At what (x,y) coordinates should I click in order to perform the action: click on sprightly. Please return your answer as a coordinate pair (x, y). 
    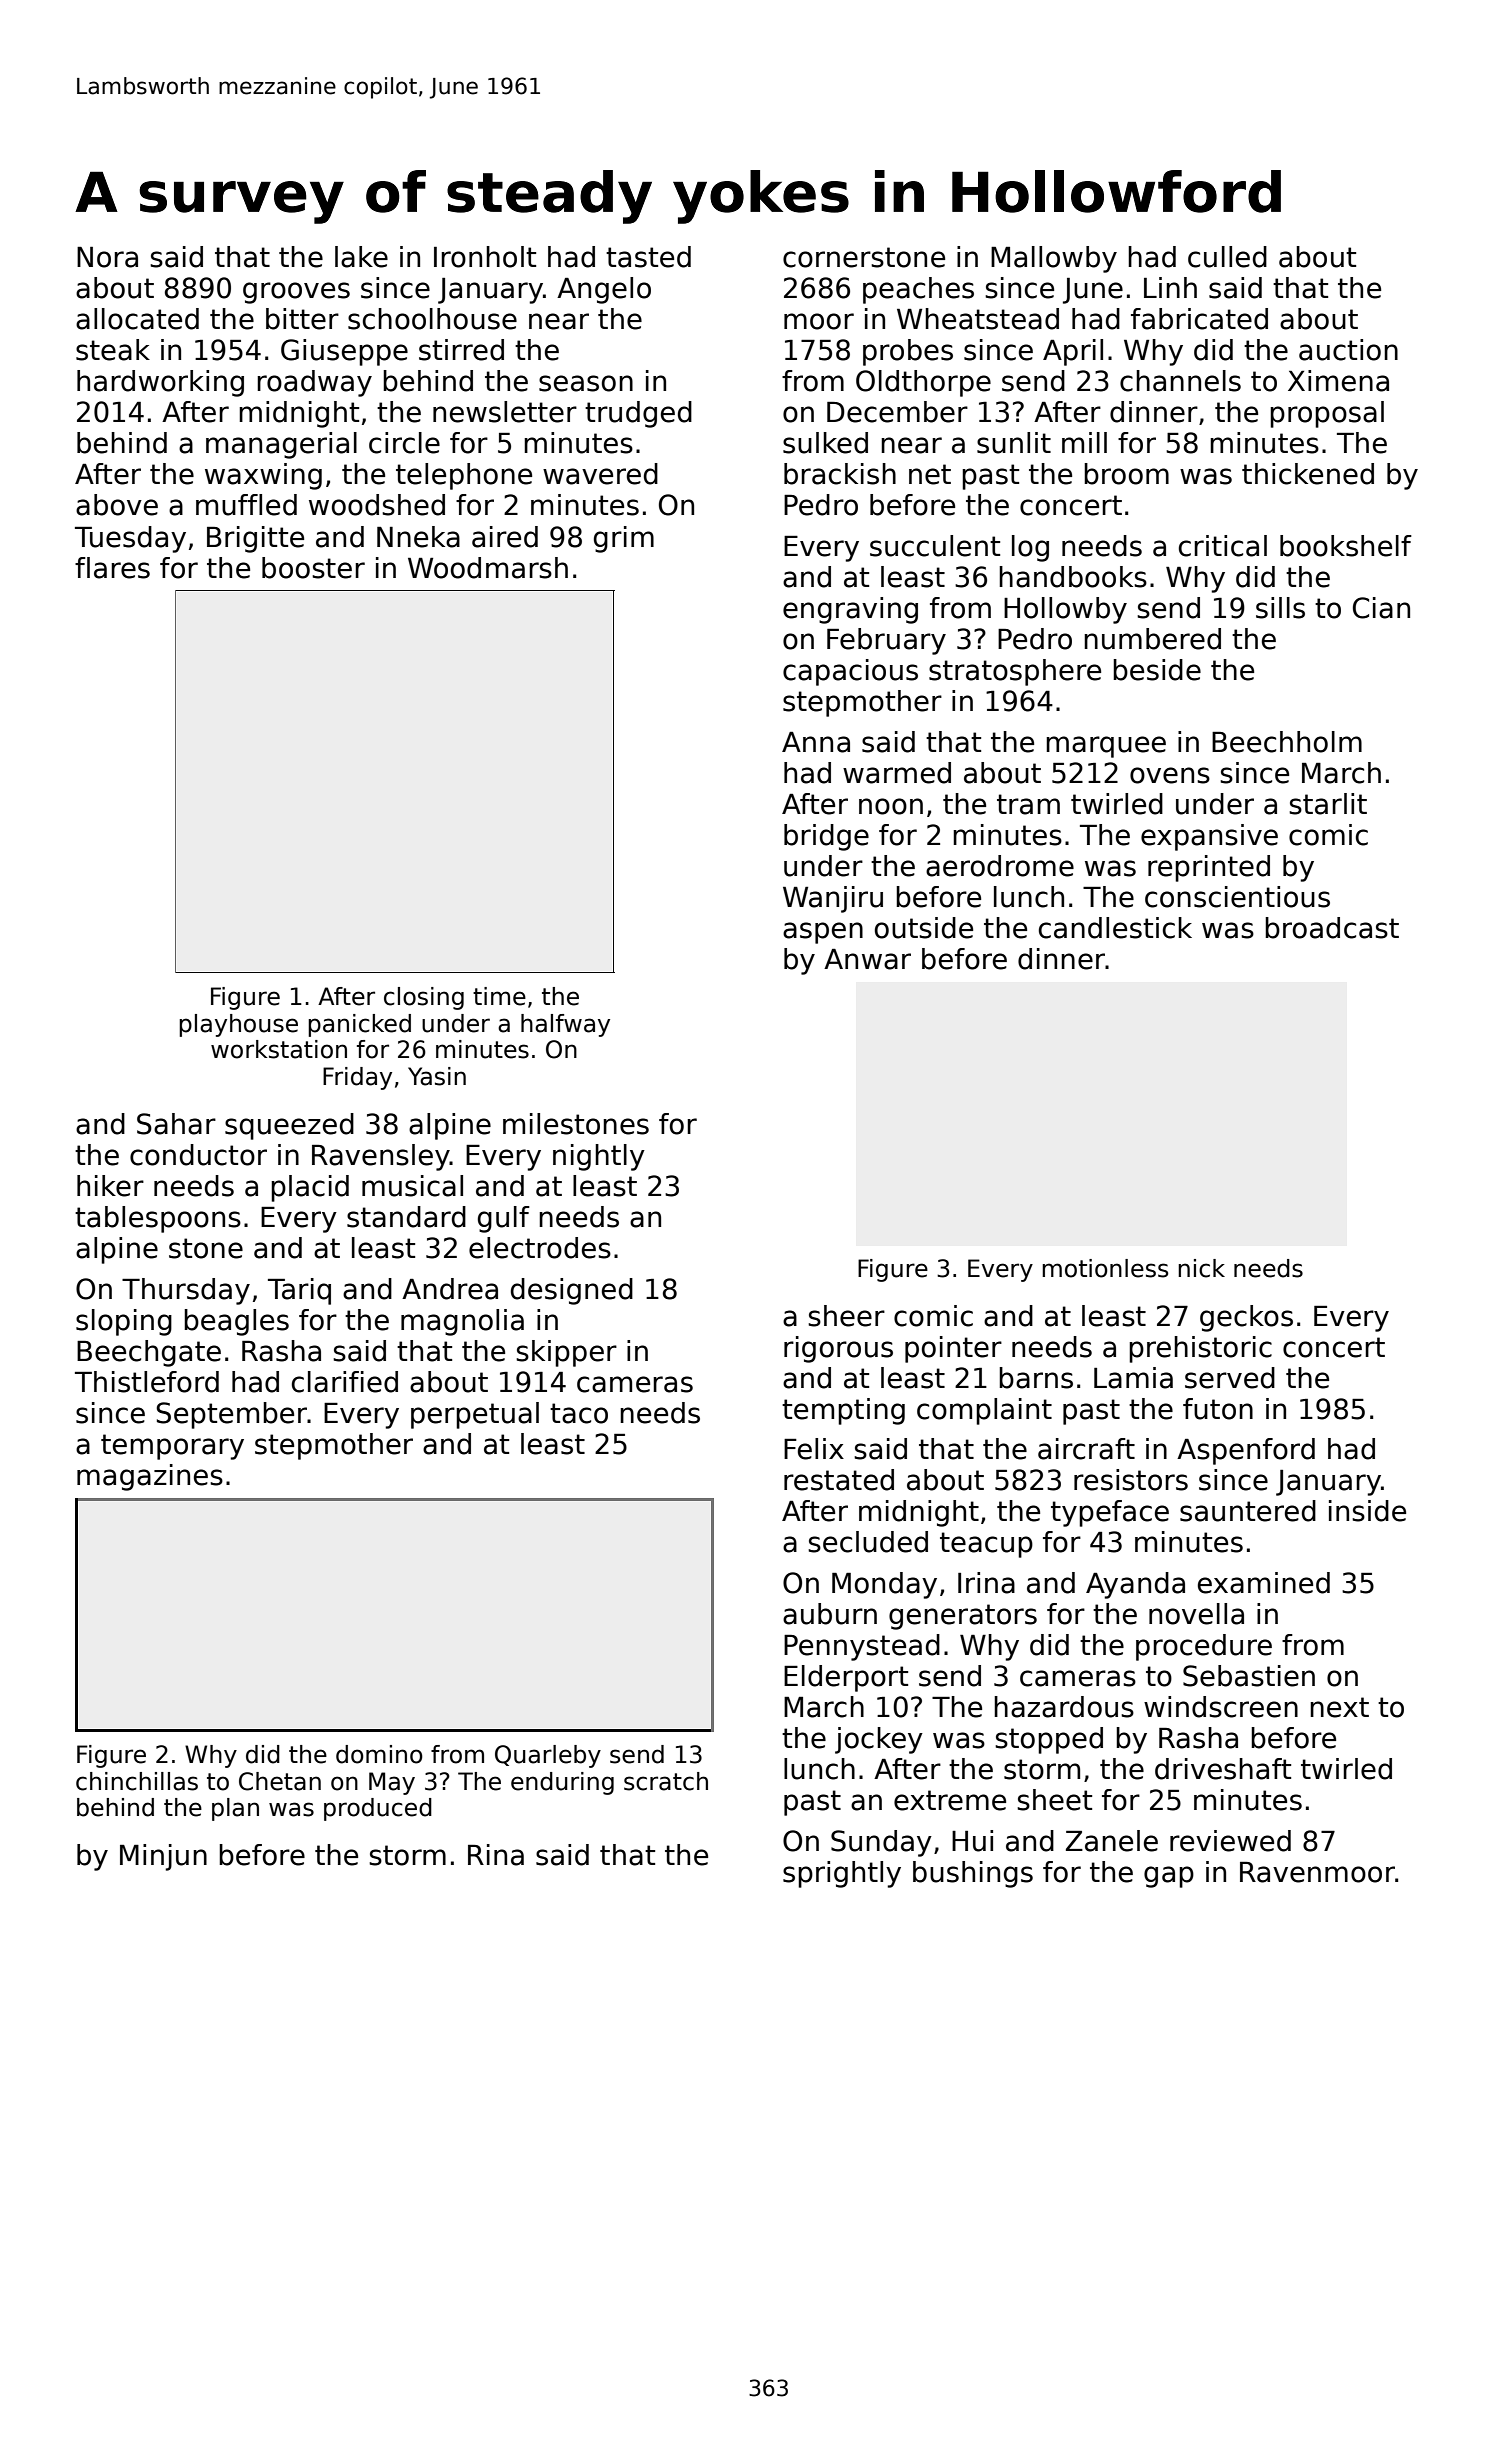
    Looking at the image, I should click on (842, 1874).
